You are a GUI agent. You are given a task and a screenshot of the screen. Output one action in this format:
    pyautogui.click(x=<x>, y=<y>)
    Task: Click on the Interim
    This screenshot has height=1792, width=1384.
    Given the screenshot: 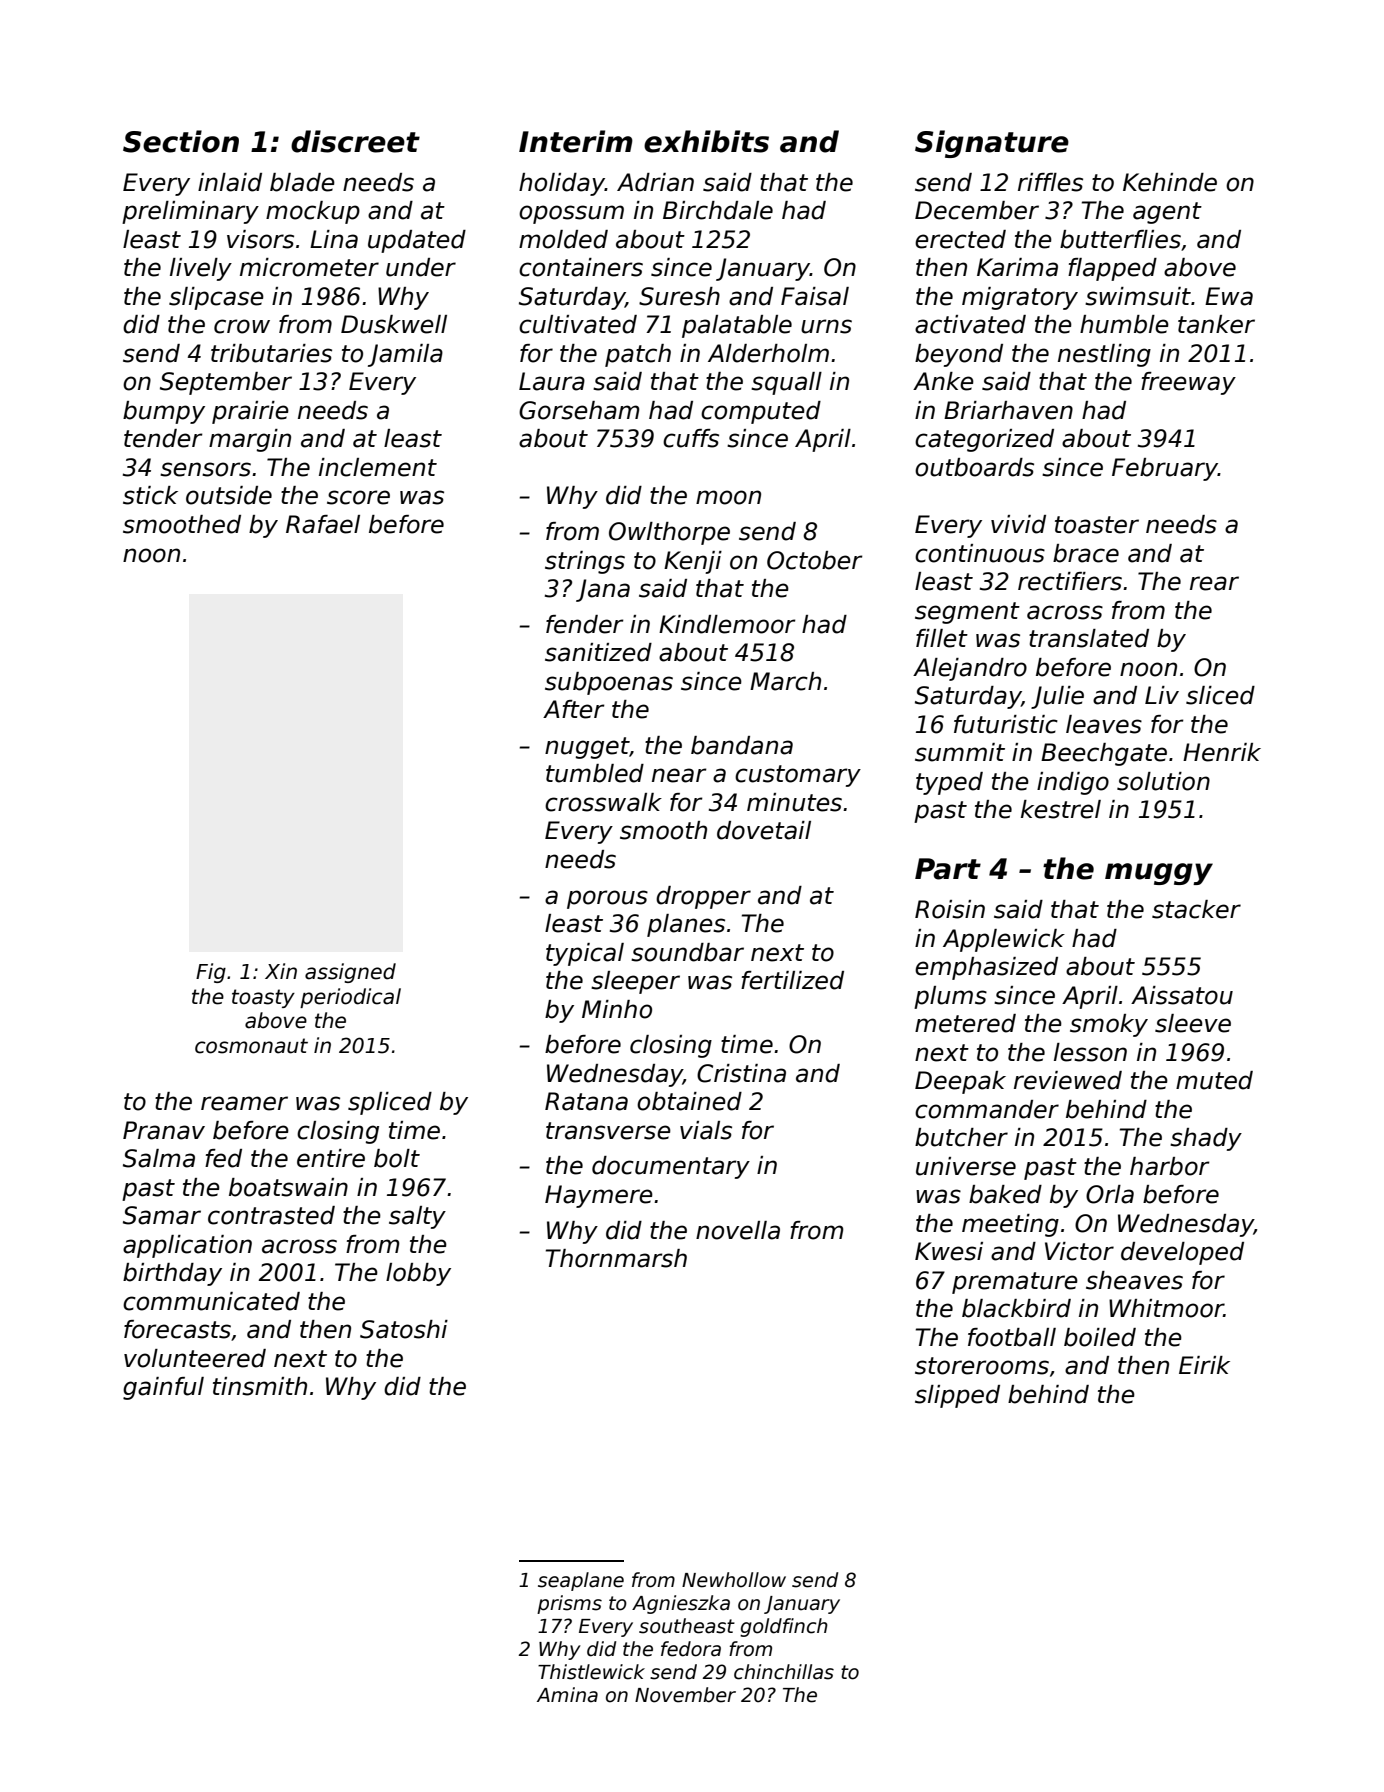 What is the action you would take?
    pyautogui.click(x=576, y=141)
